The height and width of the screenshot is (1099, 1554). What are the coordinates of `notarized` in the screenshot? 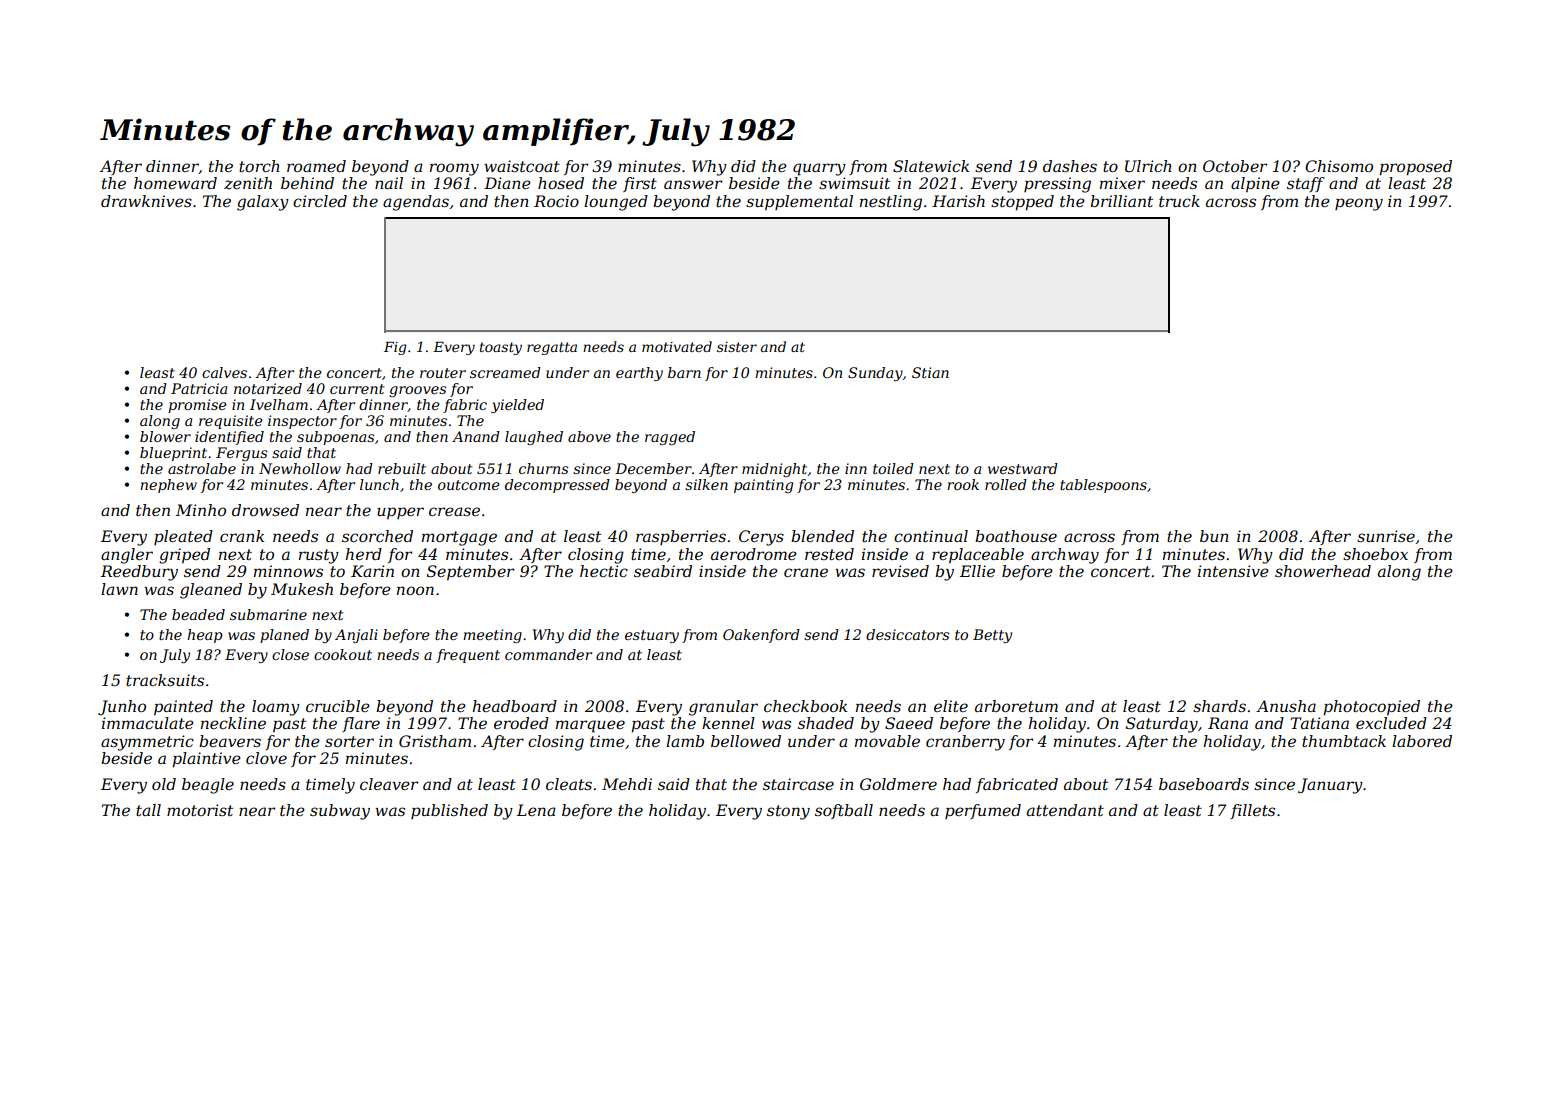 It's located at (268, 389).
